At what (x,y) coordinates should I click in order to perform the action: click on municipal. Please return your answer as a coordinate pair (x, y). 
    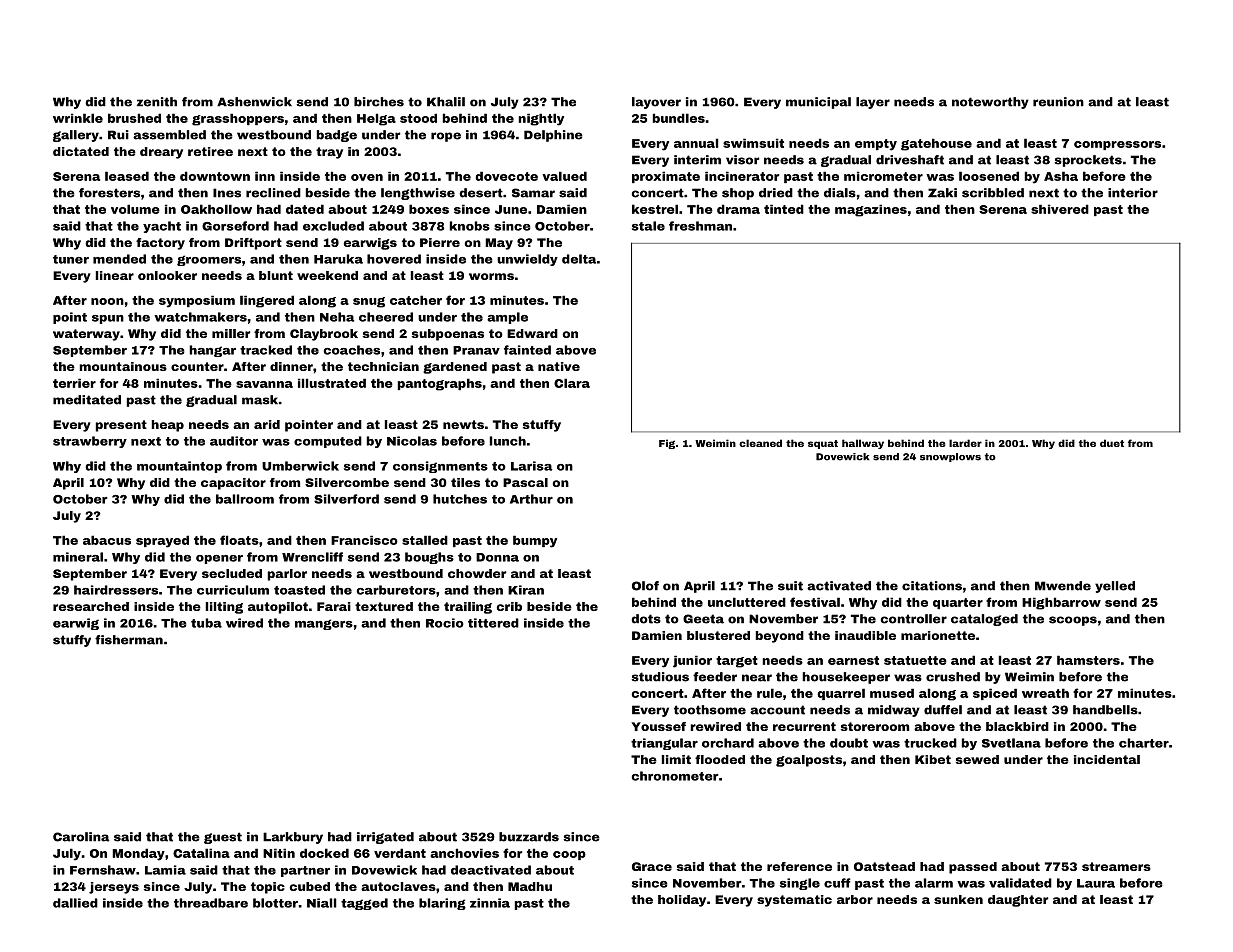
    Looking at the image, I should click on (818, 103).
